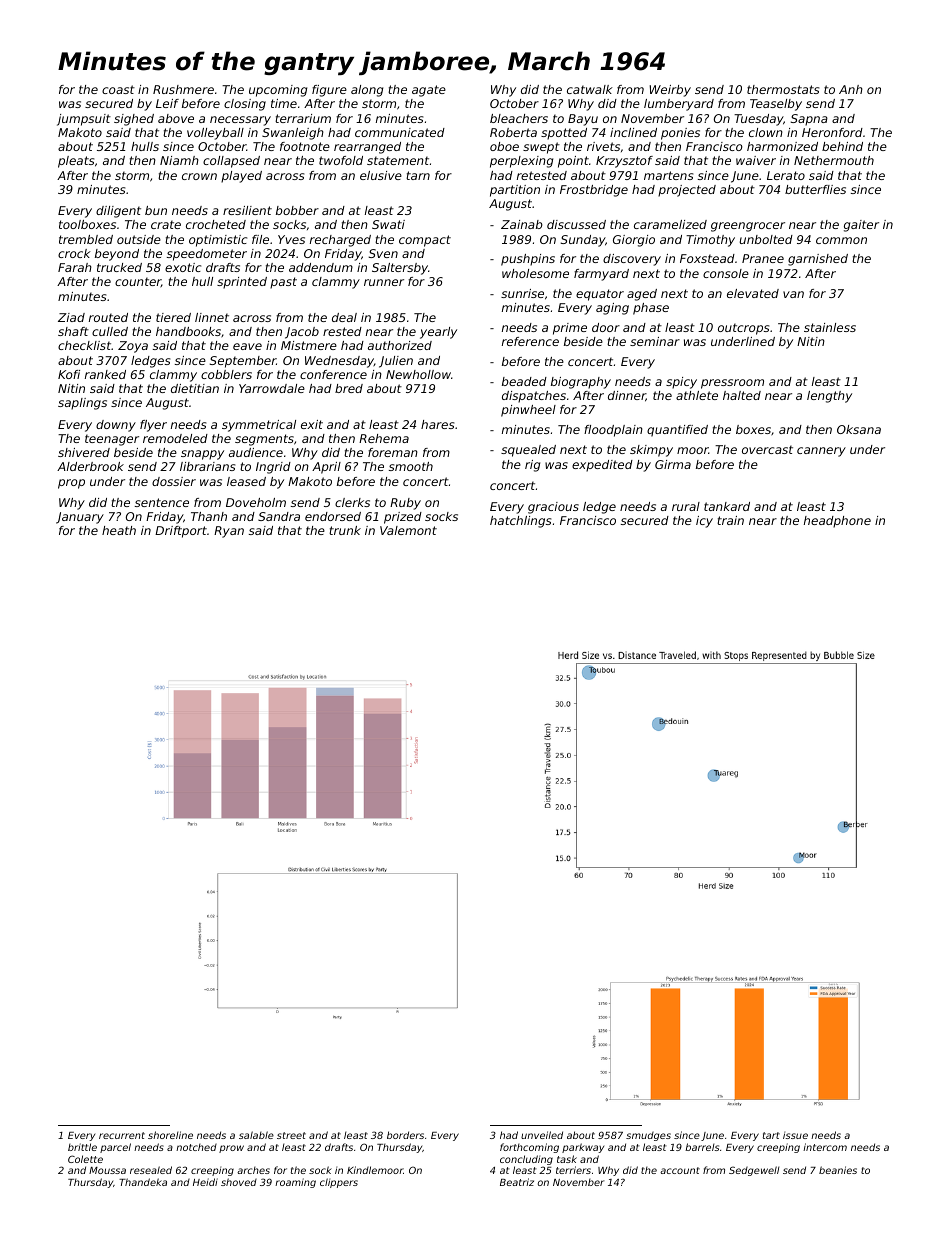  What do you see at coordinates (648, 1136) in the screenshot?
I see `smudges` at bounding box center [648, 1136].
